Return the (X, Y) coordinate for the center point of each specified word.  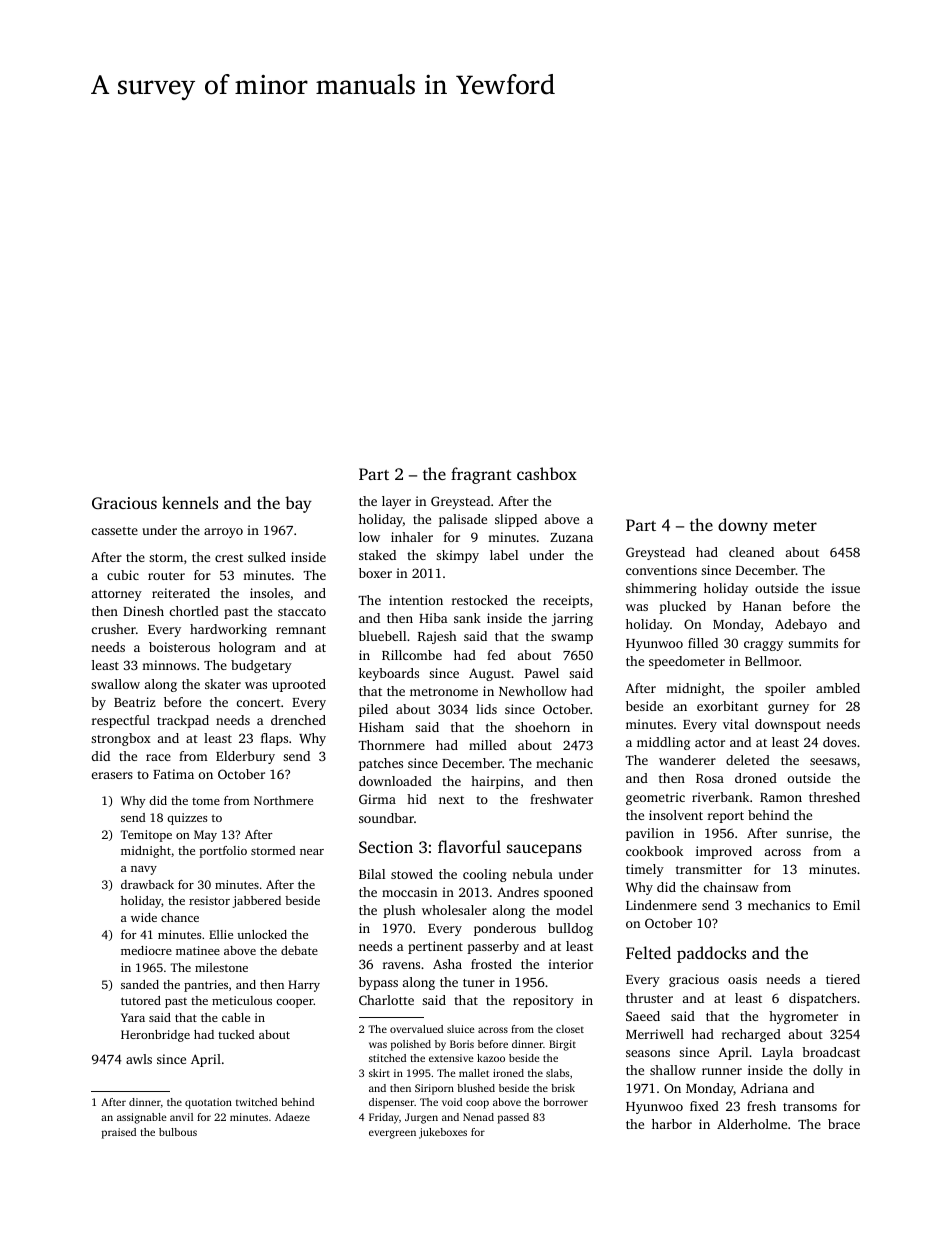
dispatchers (822, 999)
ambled (838, 688)
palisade (463, 520)
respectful (121, 721)
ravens (401, 965)
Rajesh (437, 637)
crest (229, 558)
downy (743, 526)
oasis (742, 979)
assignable (141, 1118)
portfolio (223, 852)
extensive (451, 1058)
